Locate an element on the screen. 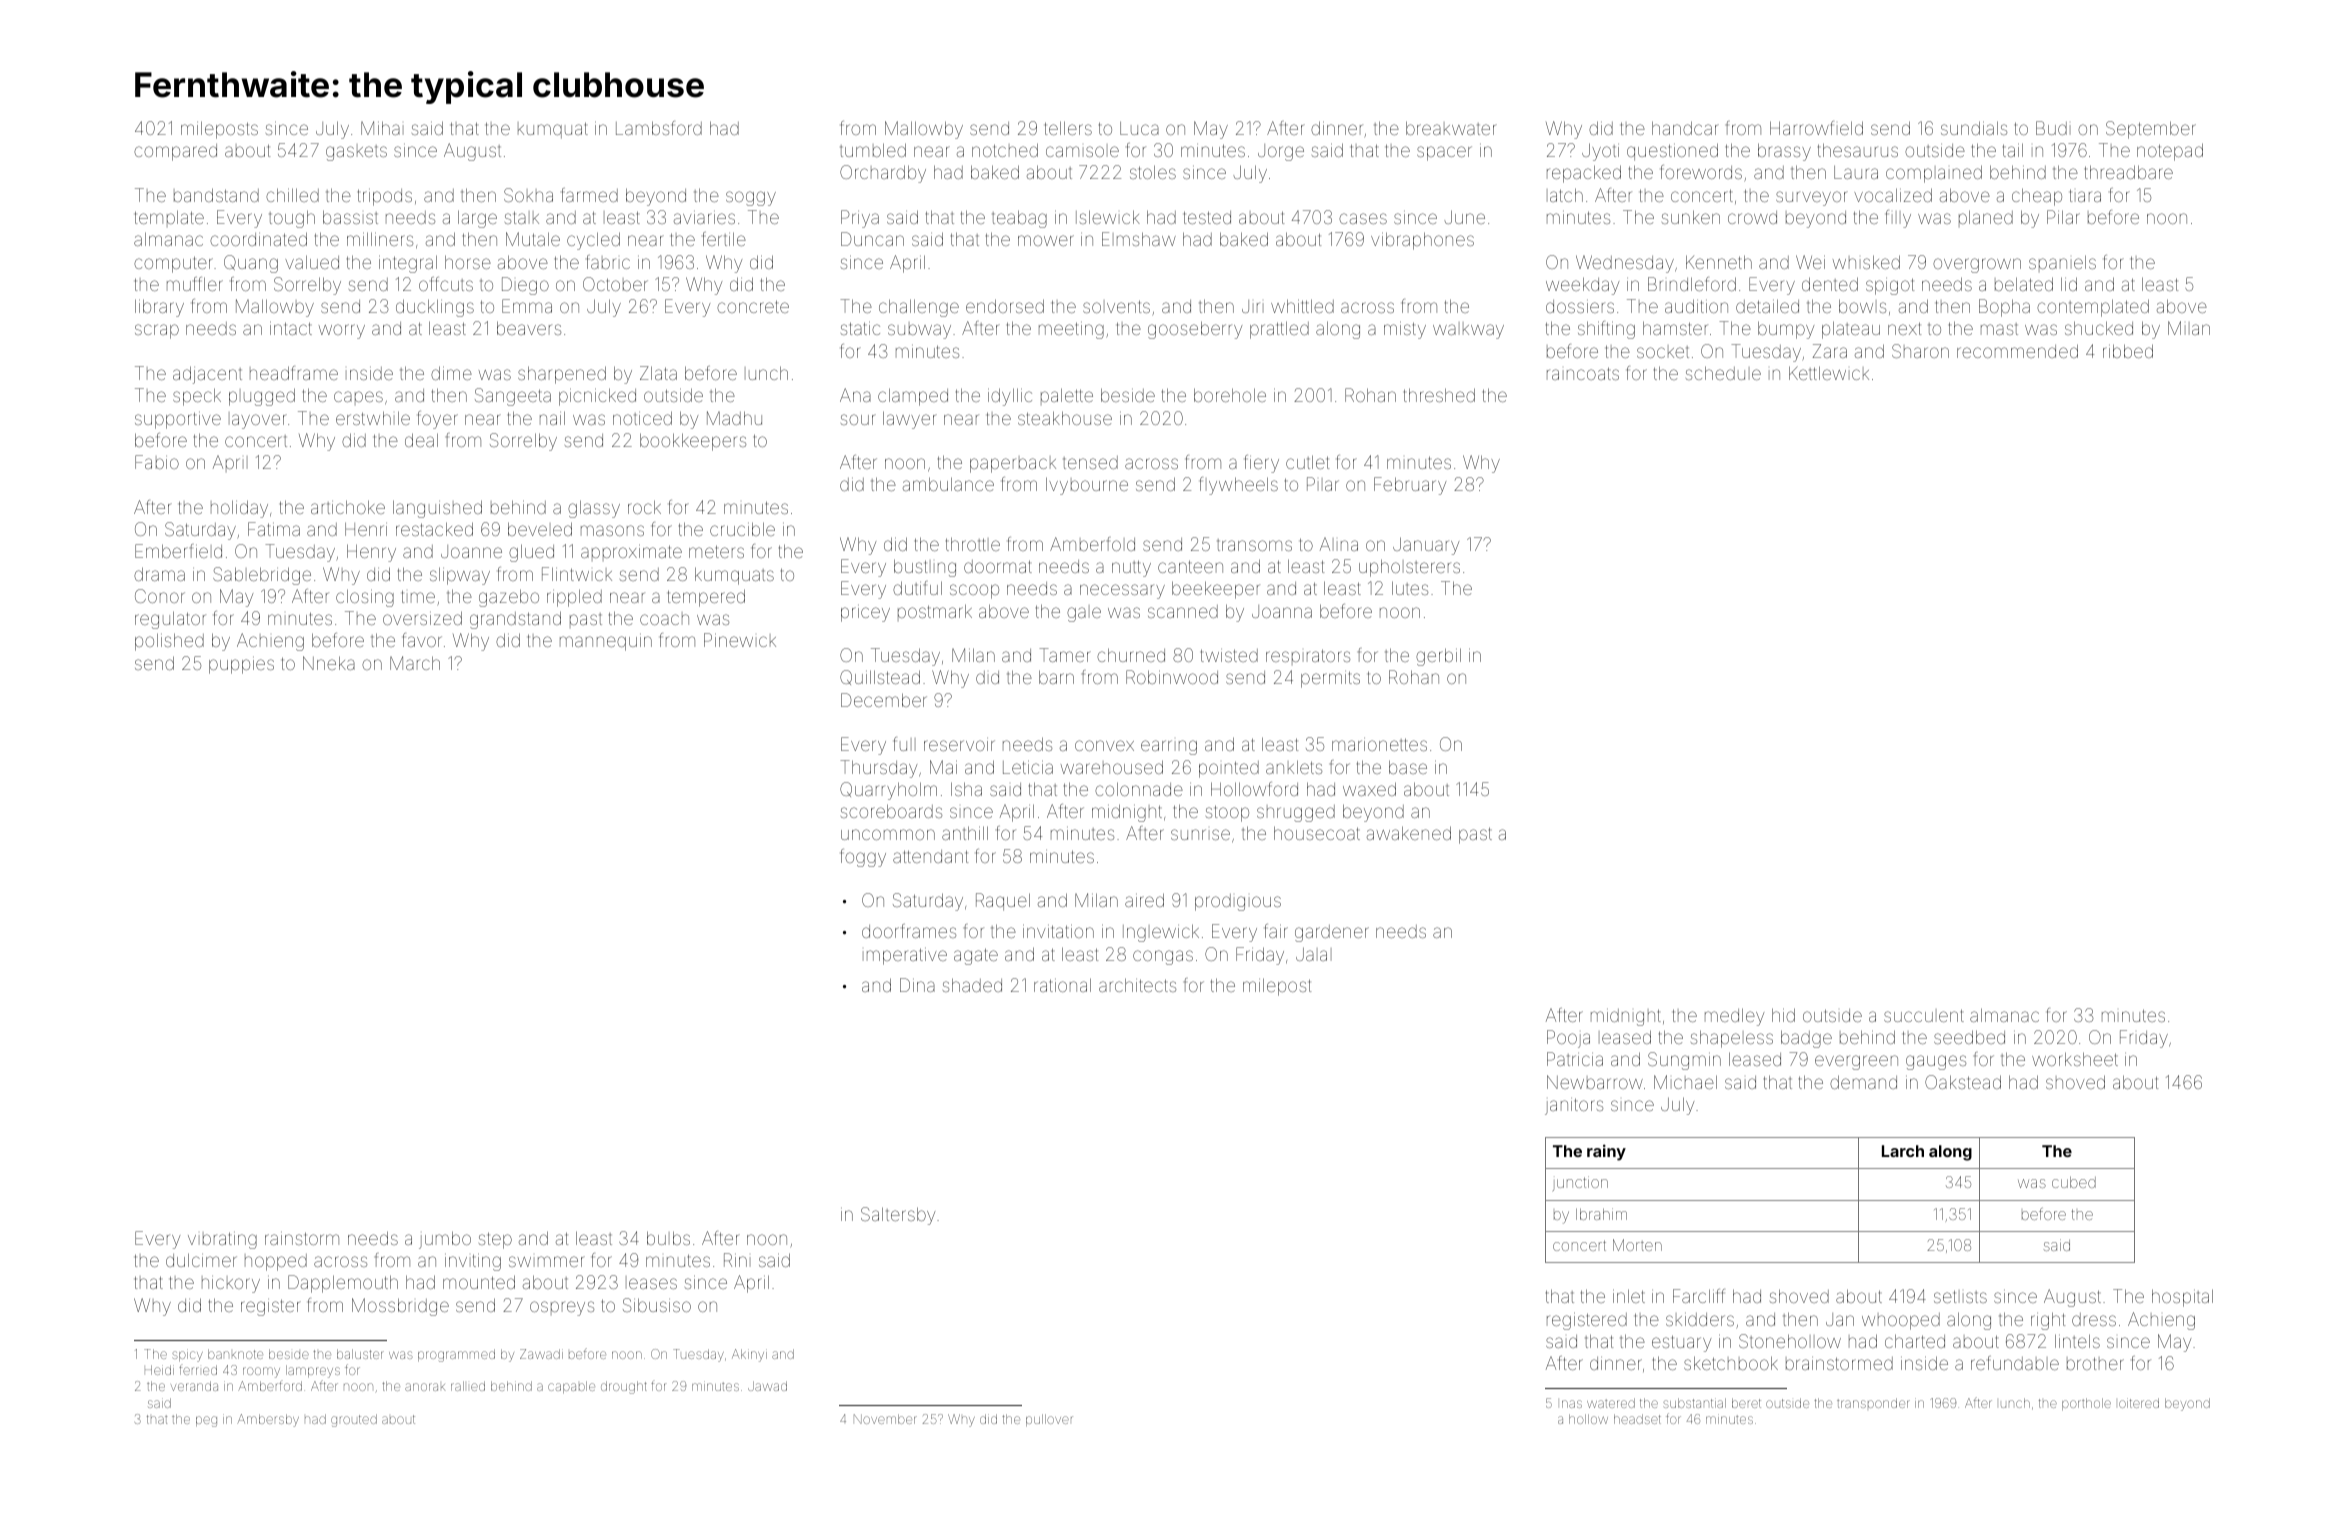  Ambersby is located at coordinates (268, 1420).
